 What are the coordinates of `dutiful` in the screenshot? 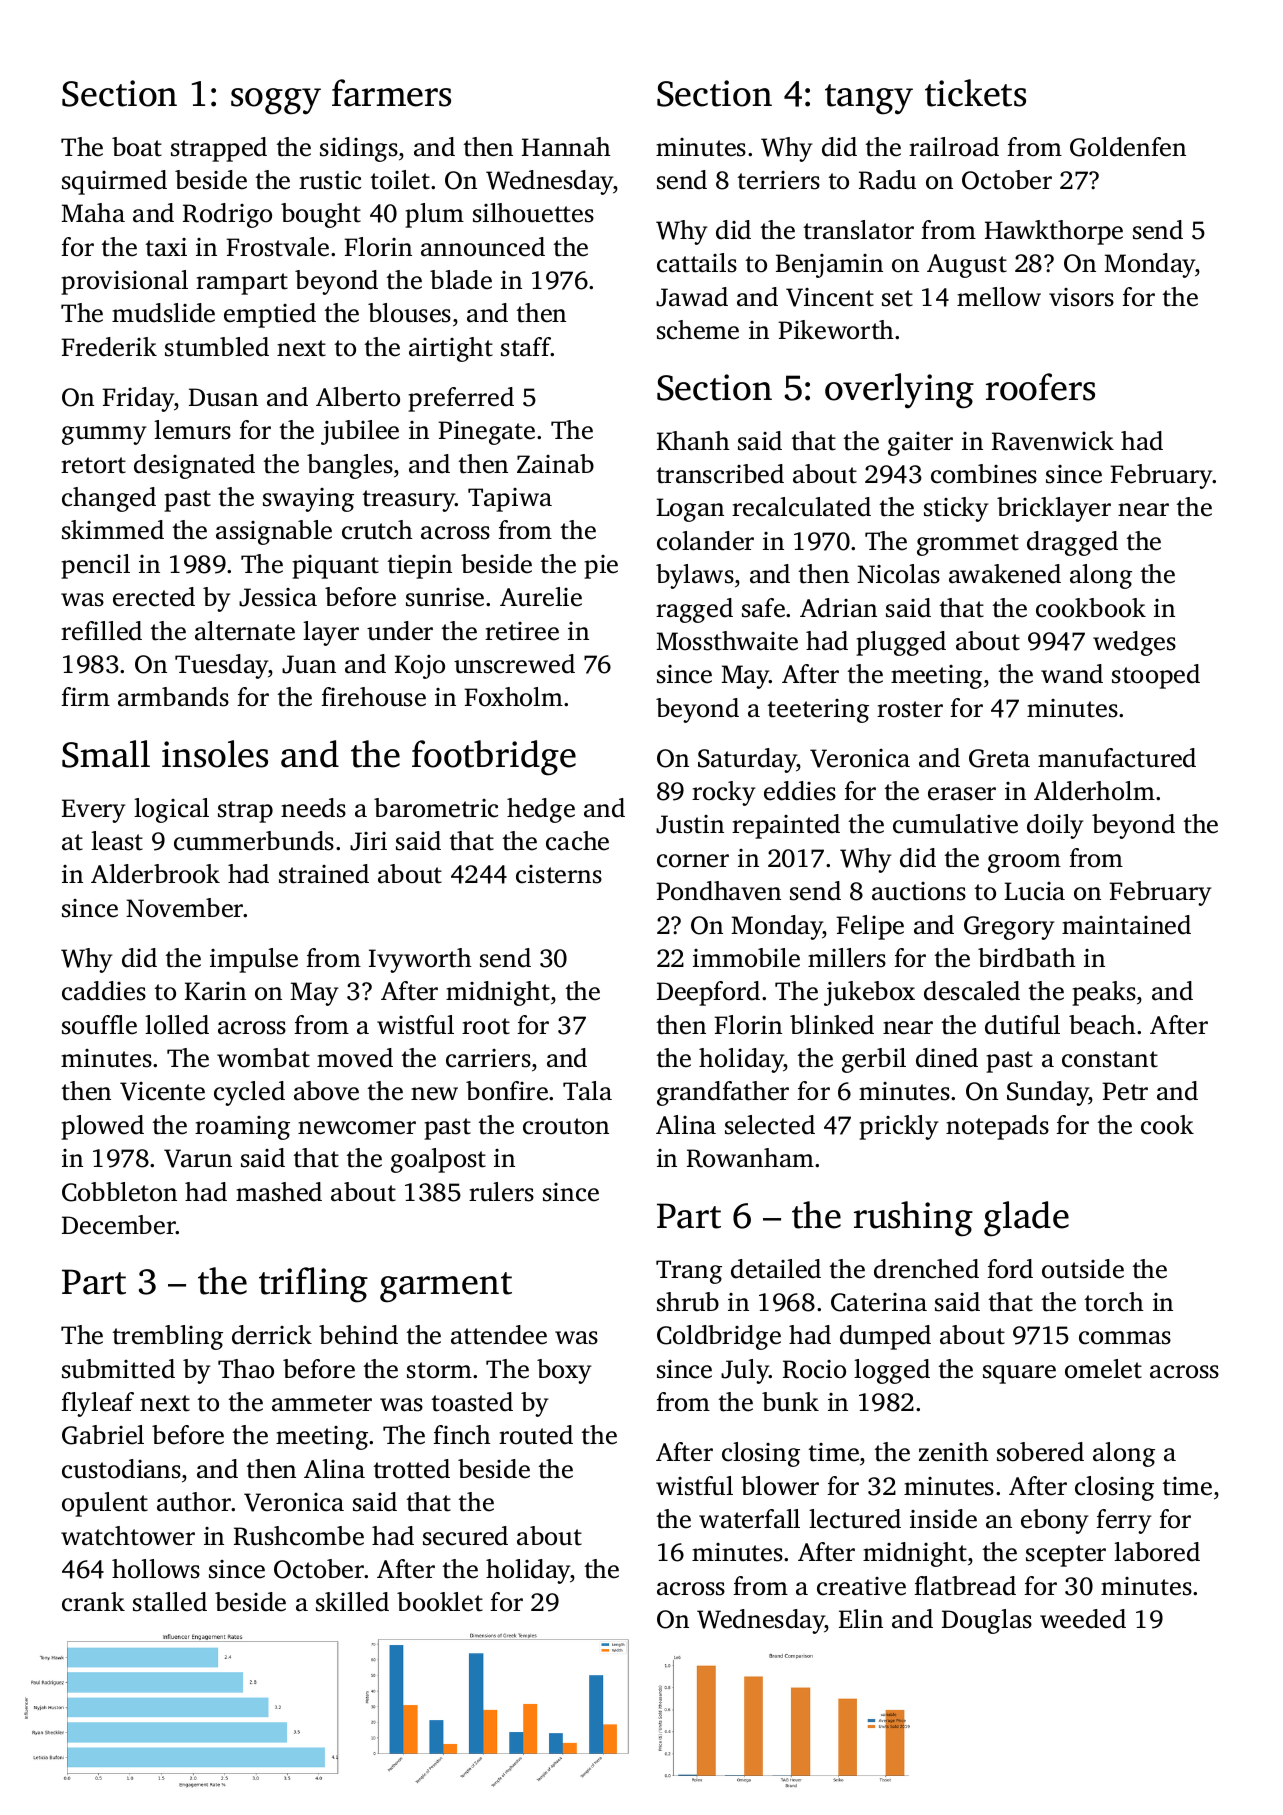 It's located at (1022, 1025).
